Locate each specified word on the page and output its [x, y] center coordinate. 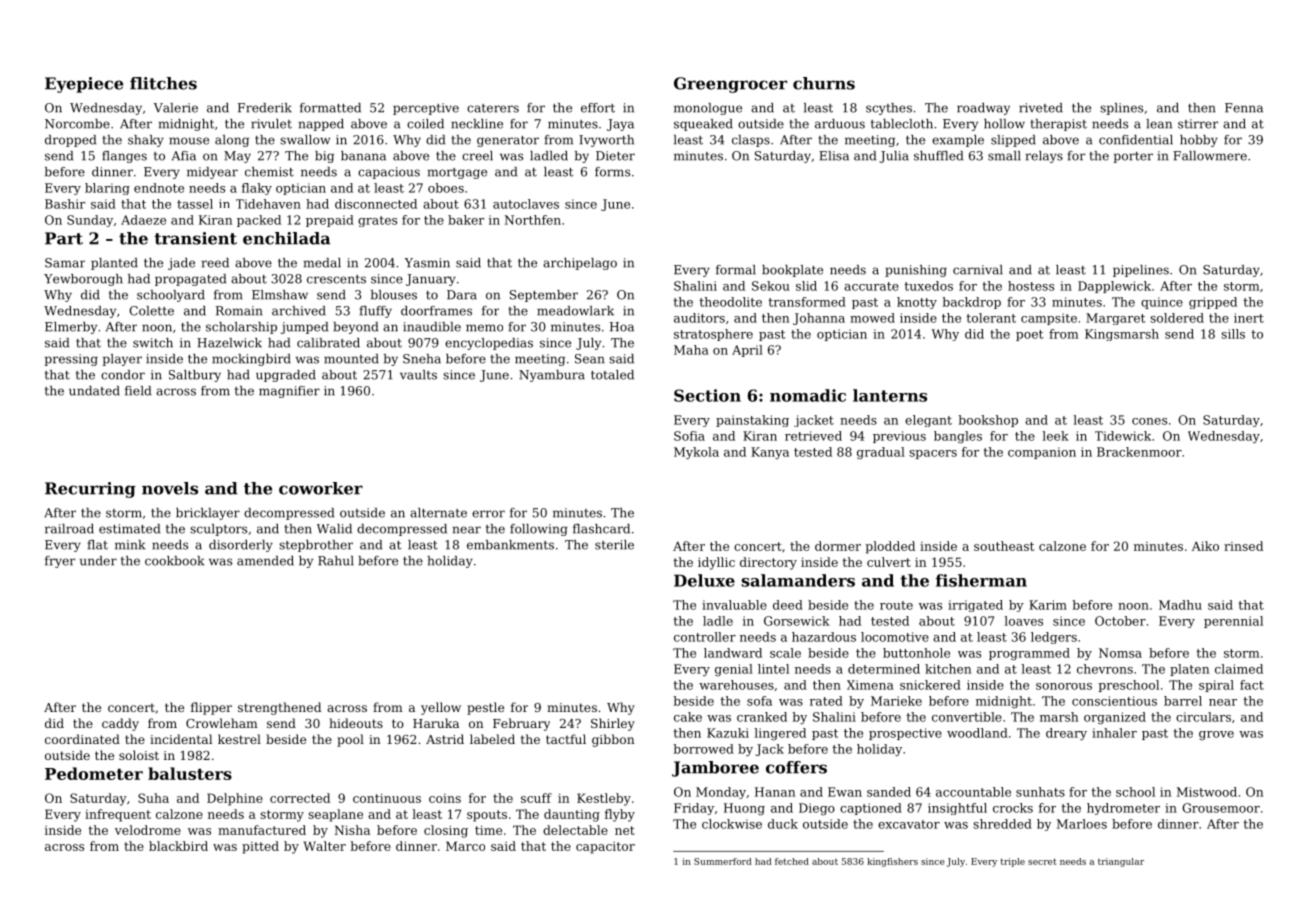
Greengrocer [730, 85]
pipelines [1141, 271]
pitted [260, 847]
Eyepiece [84, 85]
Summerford [723, 861]
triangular [1121, 862]
